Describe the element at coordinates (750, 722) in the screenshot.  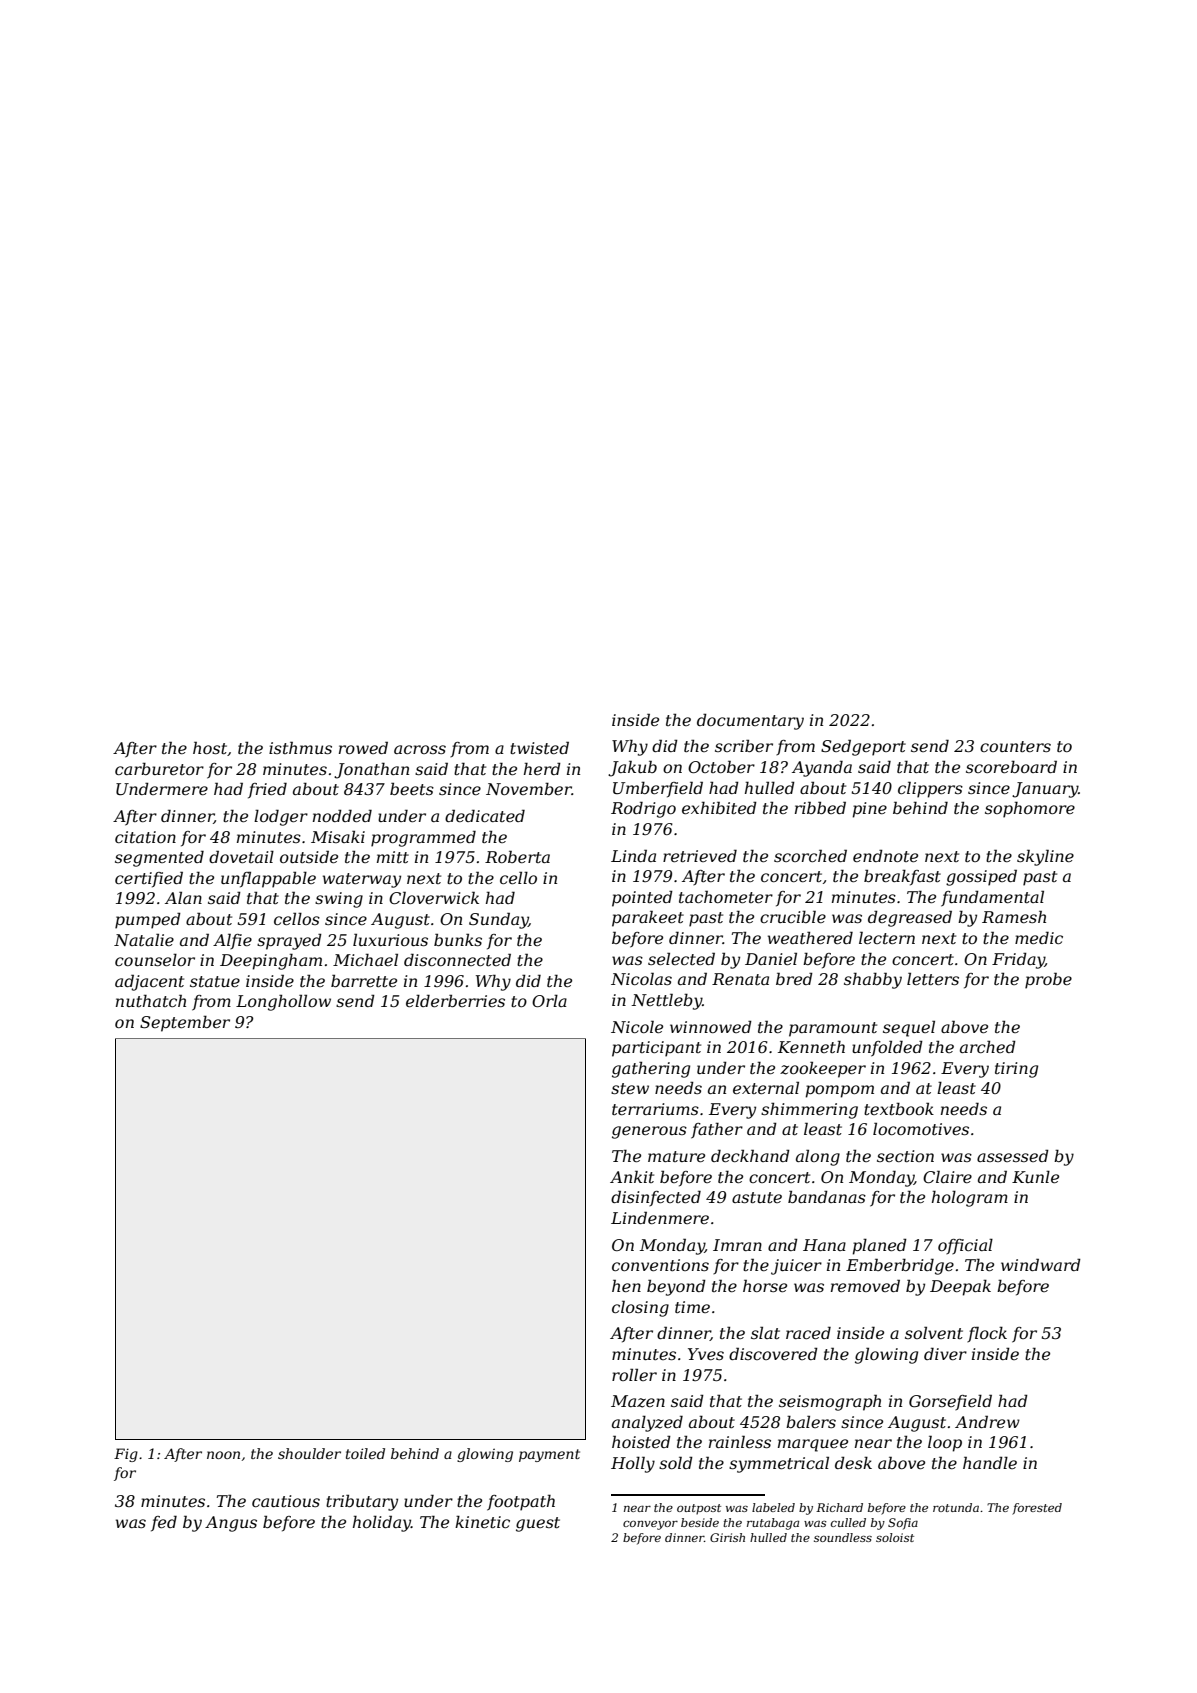
I see `documentary` at that location.
